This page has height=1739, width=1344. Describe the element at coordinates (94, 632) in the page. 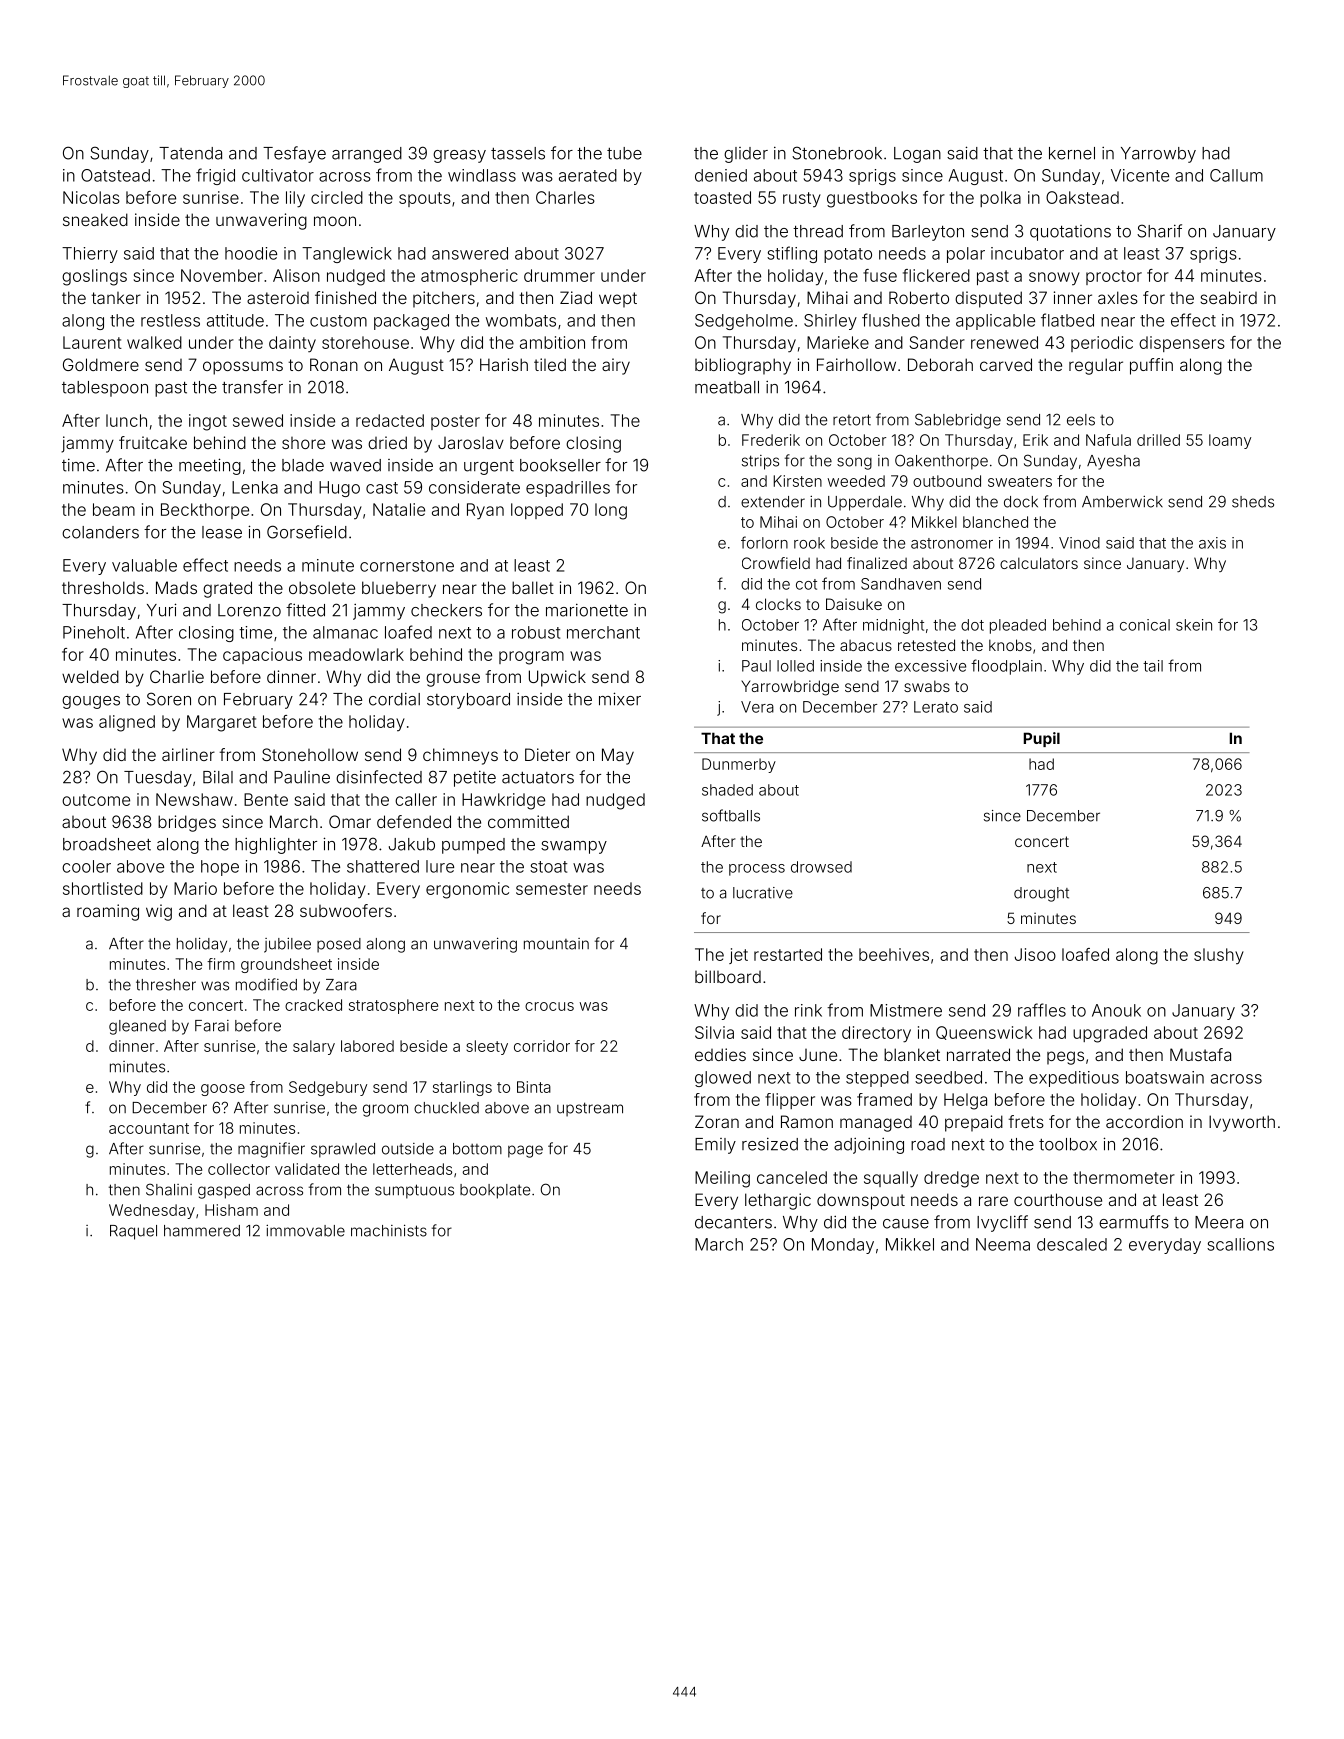

I see `Pineholt` at that location.
